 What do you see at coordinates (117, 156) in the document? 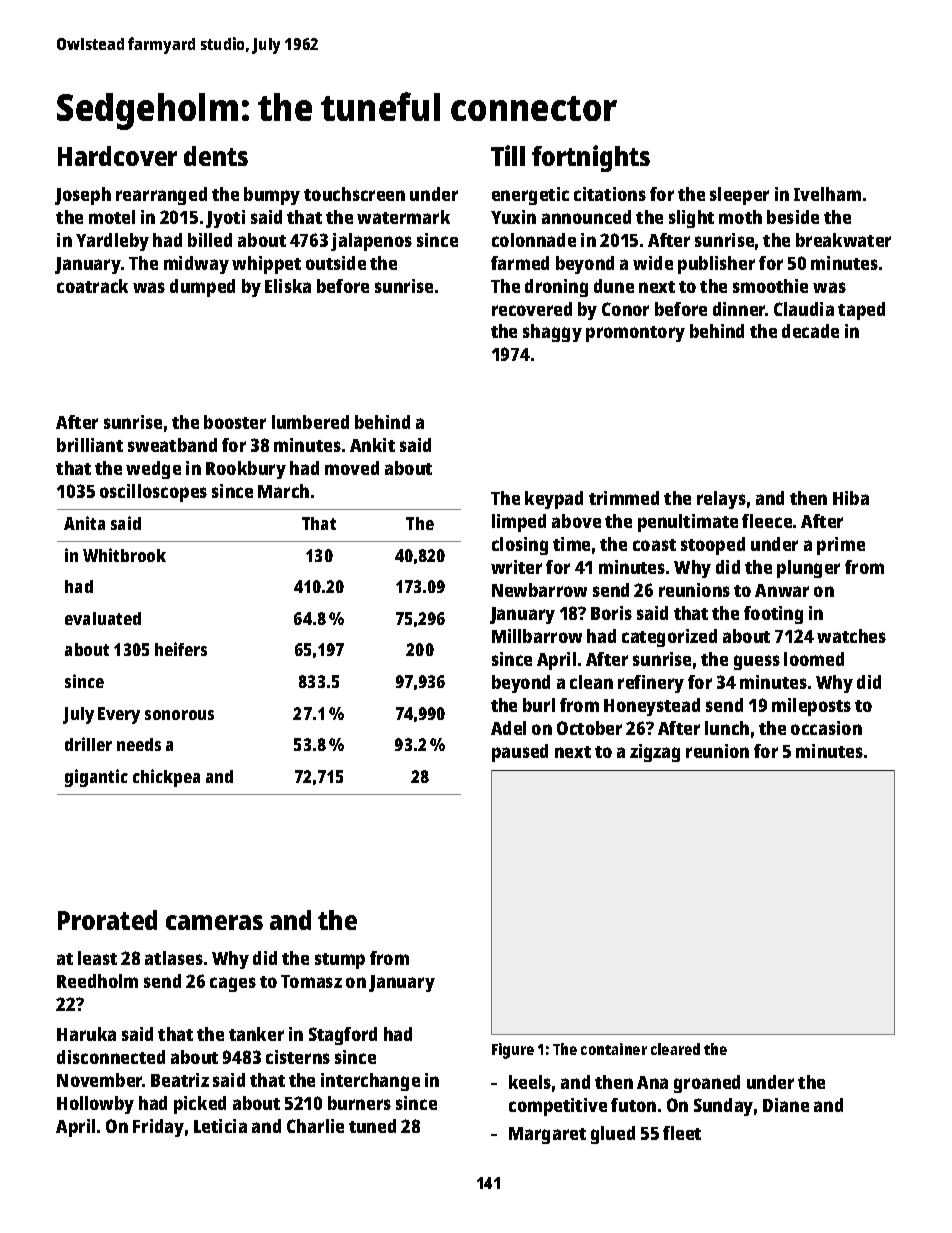
I see `Hardcover` at bounding box center [117, 156].
